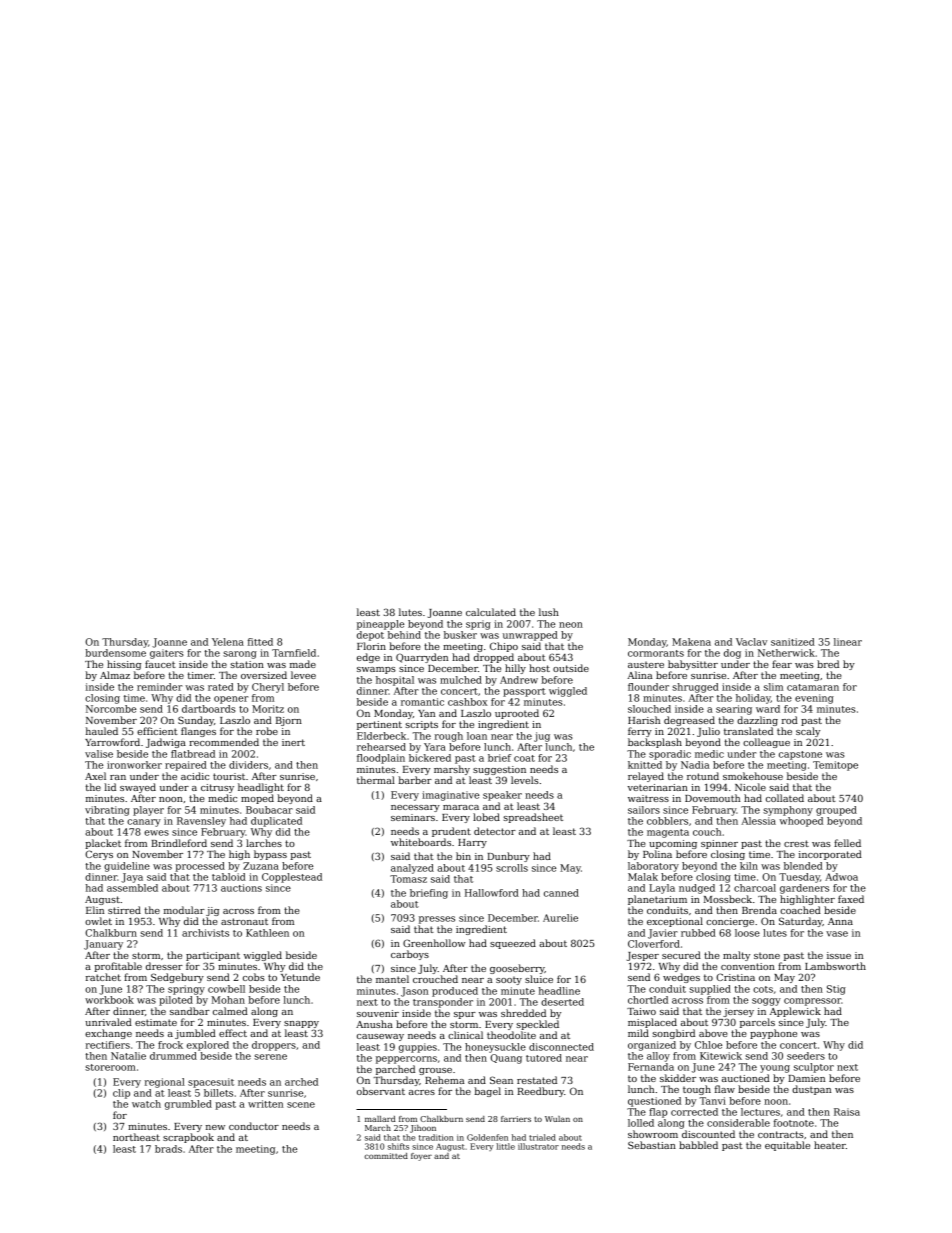 The height and width of the document is (1233, 952). What do you see at coordinates (837, 934) in the document?
I see `vase` at bounding box center [837, 934].
